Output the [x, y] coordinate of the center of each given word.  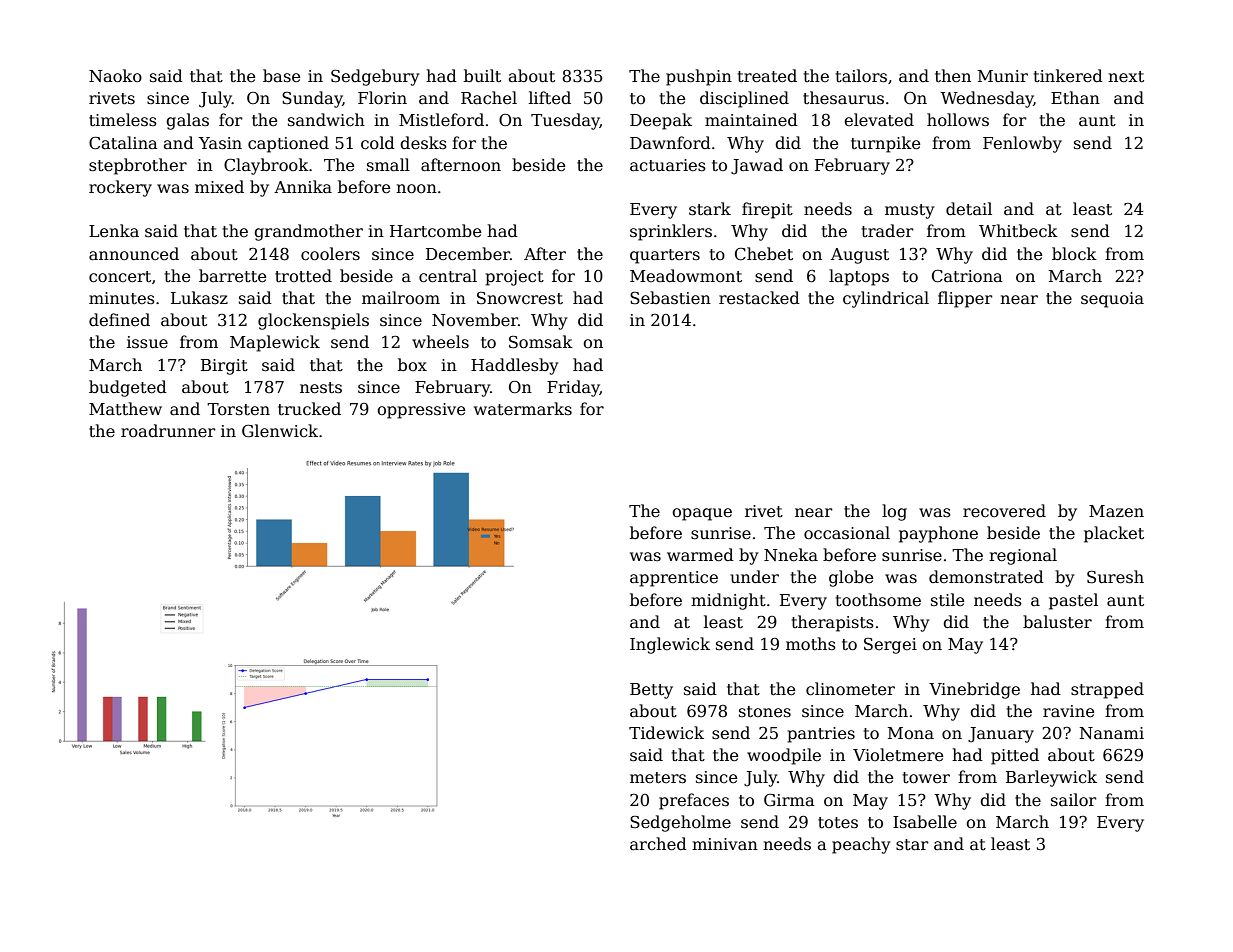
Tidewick [666, 733]
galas [187, 121]
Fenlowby [1022, 144]
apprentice [674, 579]
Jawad [757, 166]
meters [658, 778]
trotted [303, 276]
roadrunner [168, 431]
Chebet [764, 254]
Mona [911, 733]
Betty [651, 691]
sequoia [1112, 300]
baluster [1057, 622]
